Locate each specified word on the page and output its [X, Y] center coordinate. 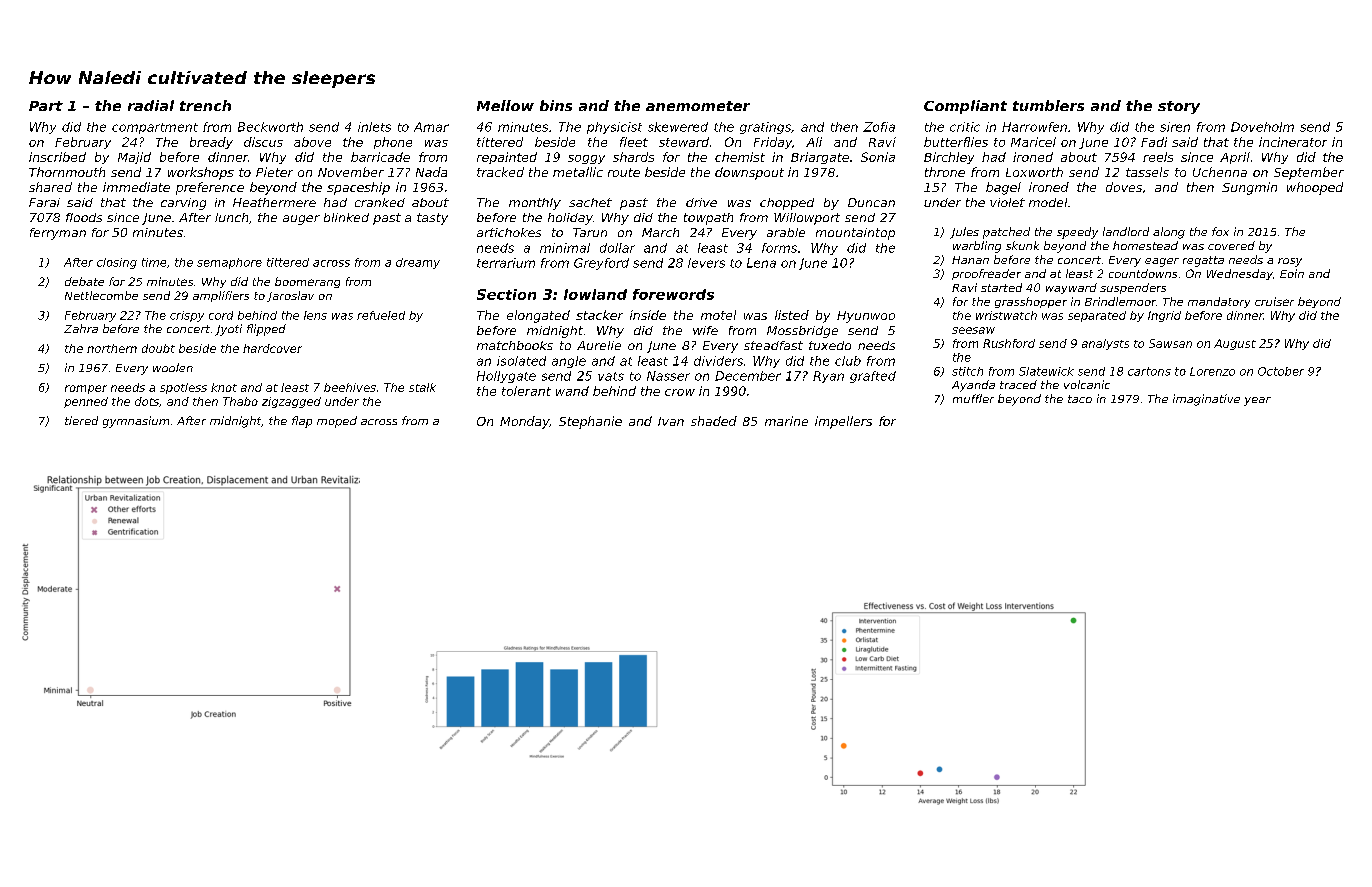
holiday [570, 219]
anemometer [698, 106]
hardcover [272, 348]
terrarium [506, 263]
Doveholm [1262, 127]
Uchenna [1220, 172]
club [848, 361]
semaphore [229, 263]
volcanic [1087, 384]
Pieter [274, 172]
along [1169, 233]
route [624, 172]
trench [205, 105]
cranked [380, 202]
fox [1220, 231]
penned [86, 402]
